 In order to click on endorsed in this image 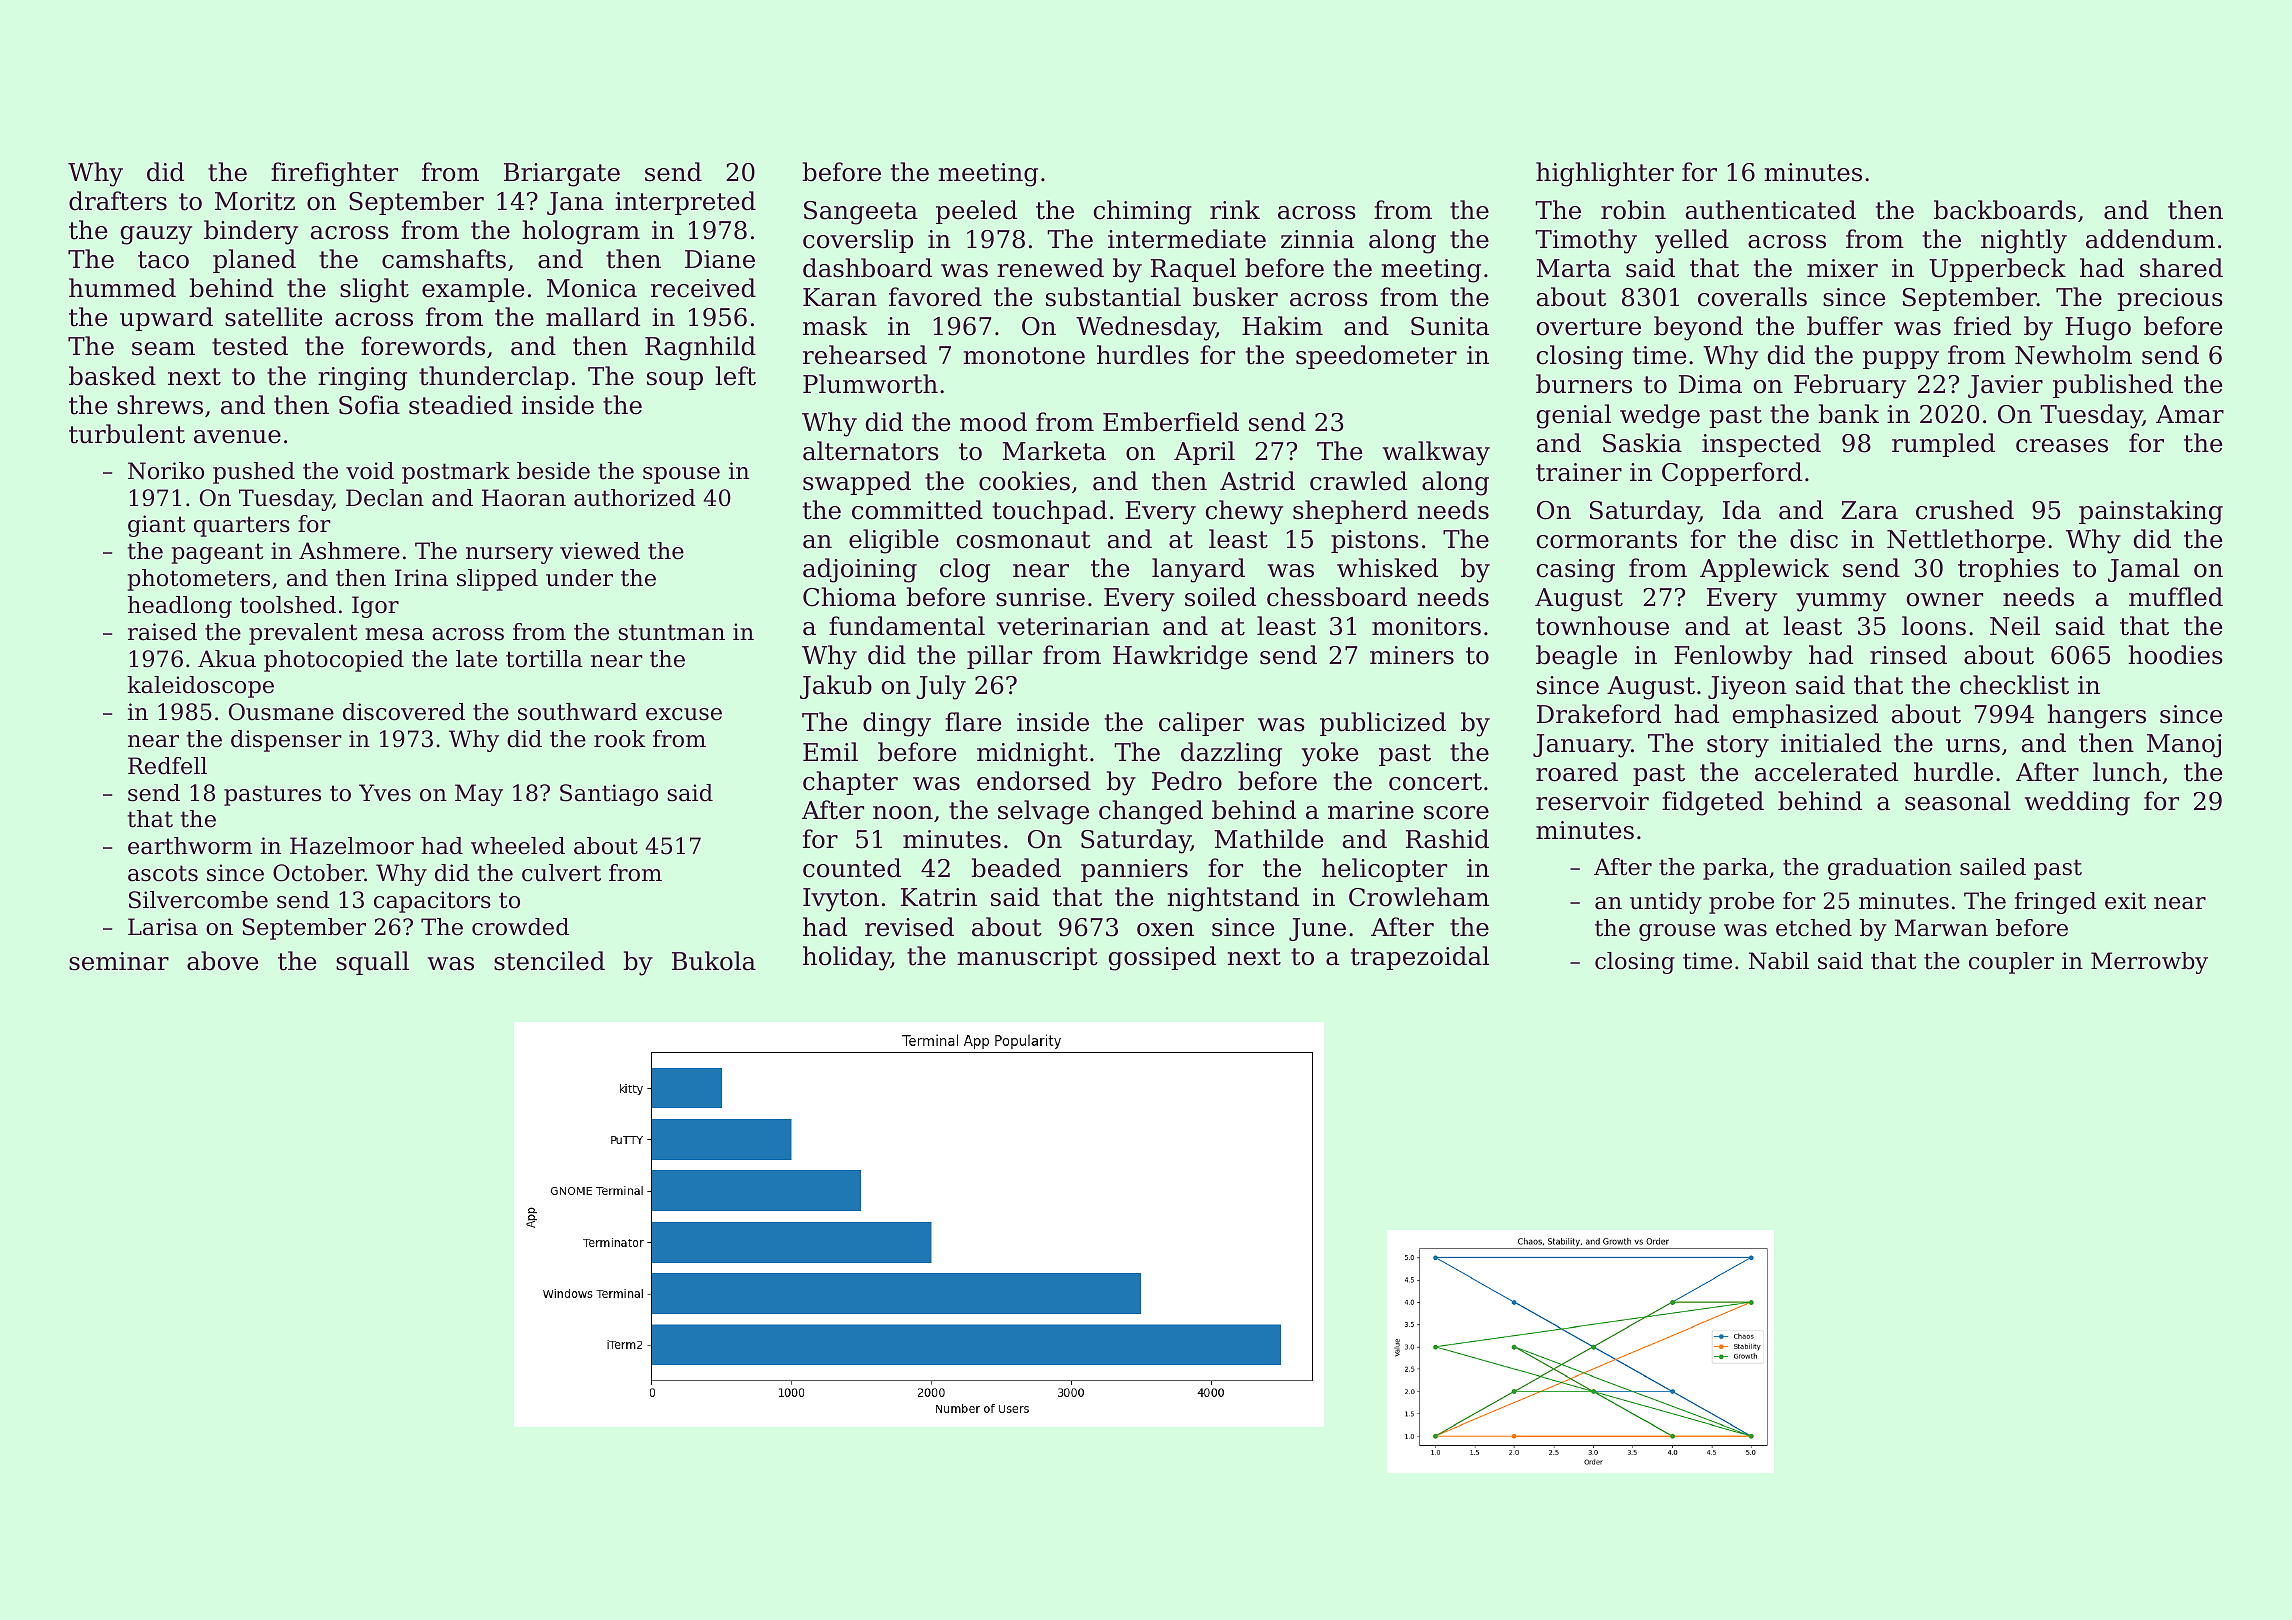, I will do `click(1034, 781)`.
